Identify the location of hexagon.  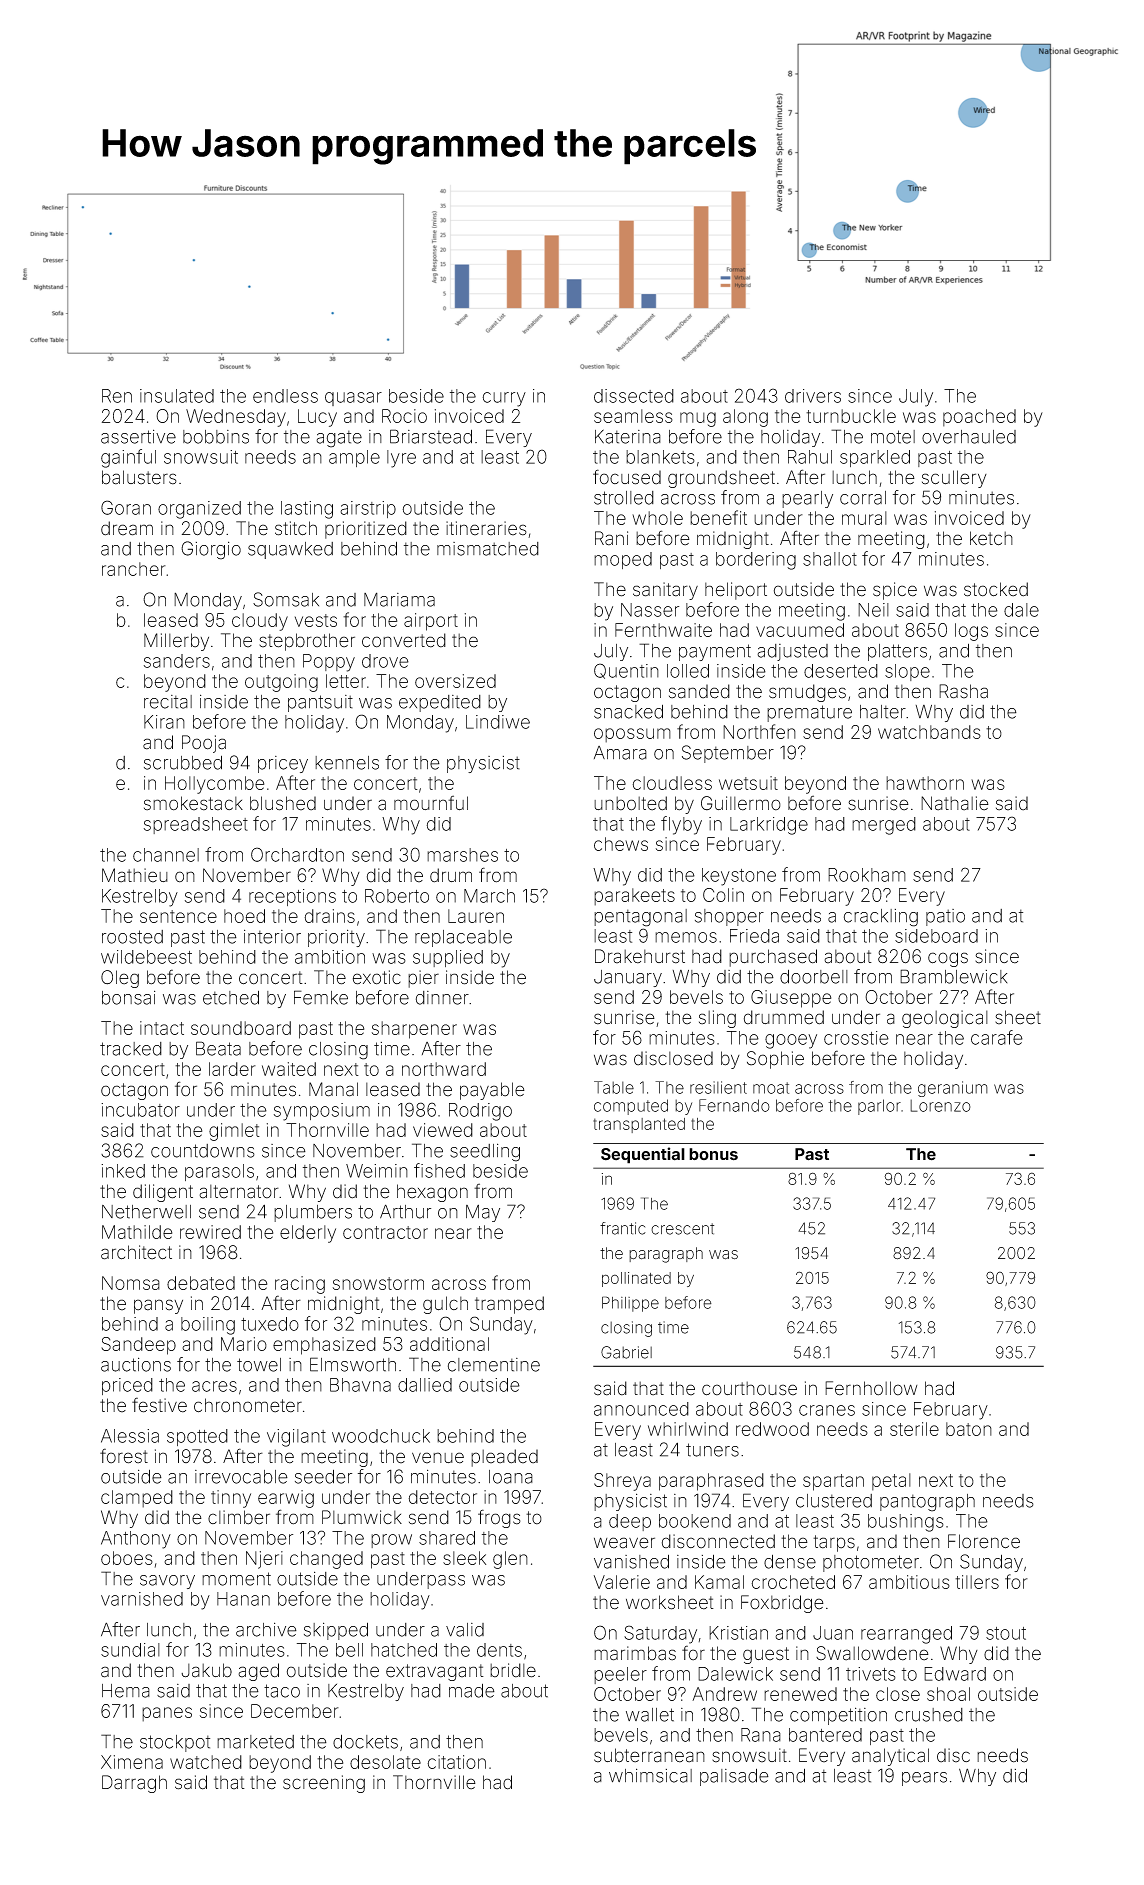
(432, 1193).
